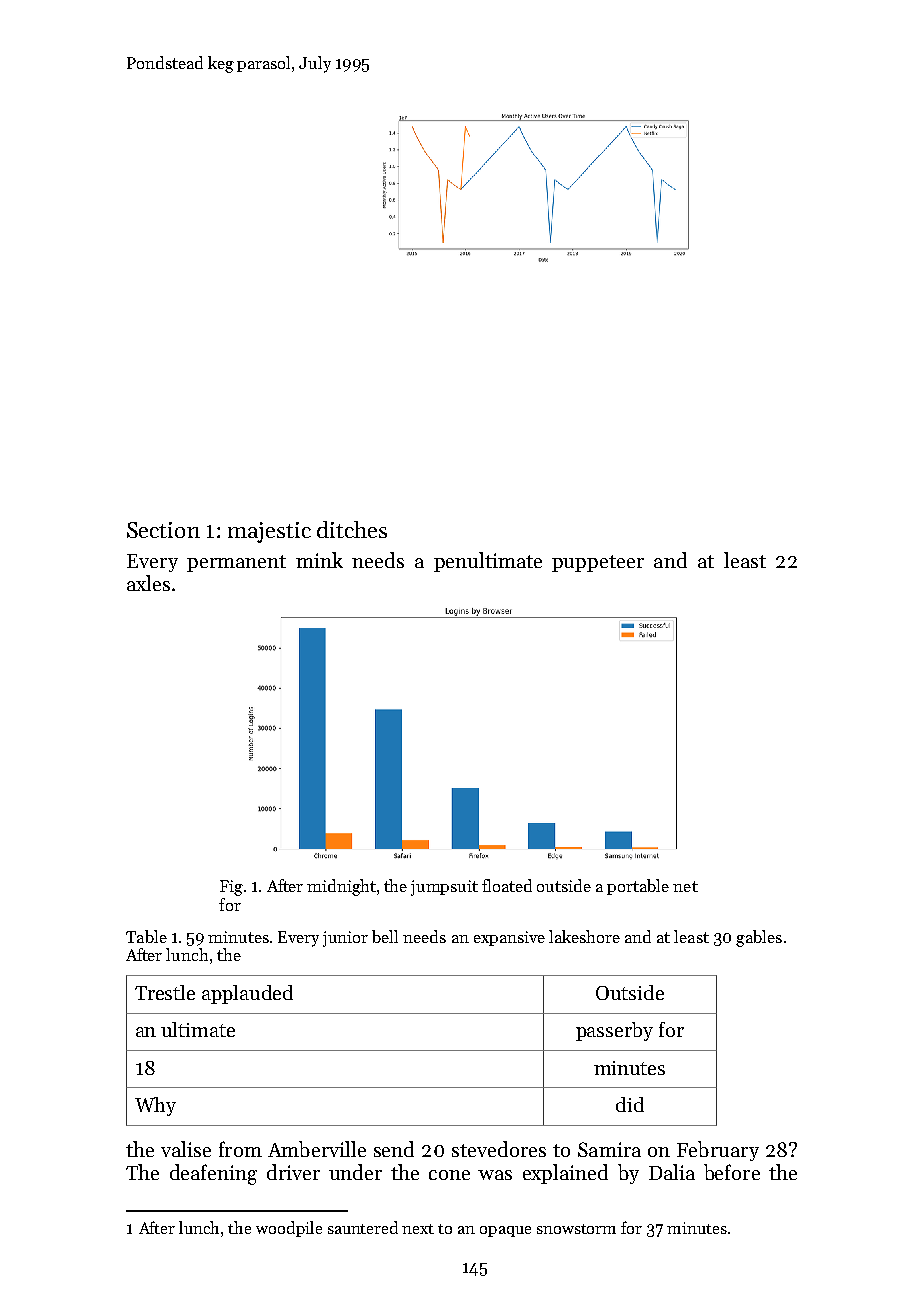 Image resolution: width=924 pixels, height=1311 pixels. Describe the element at coordinates (576, 1229) in the document. I see `snowstorm` at that location.
